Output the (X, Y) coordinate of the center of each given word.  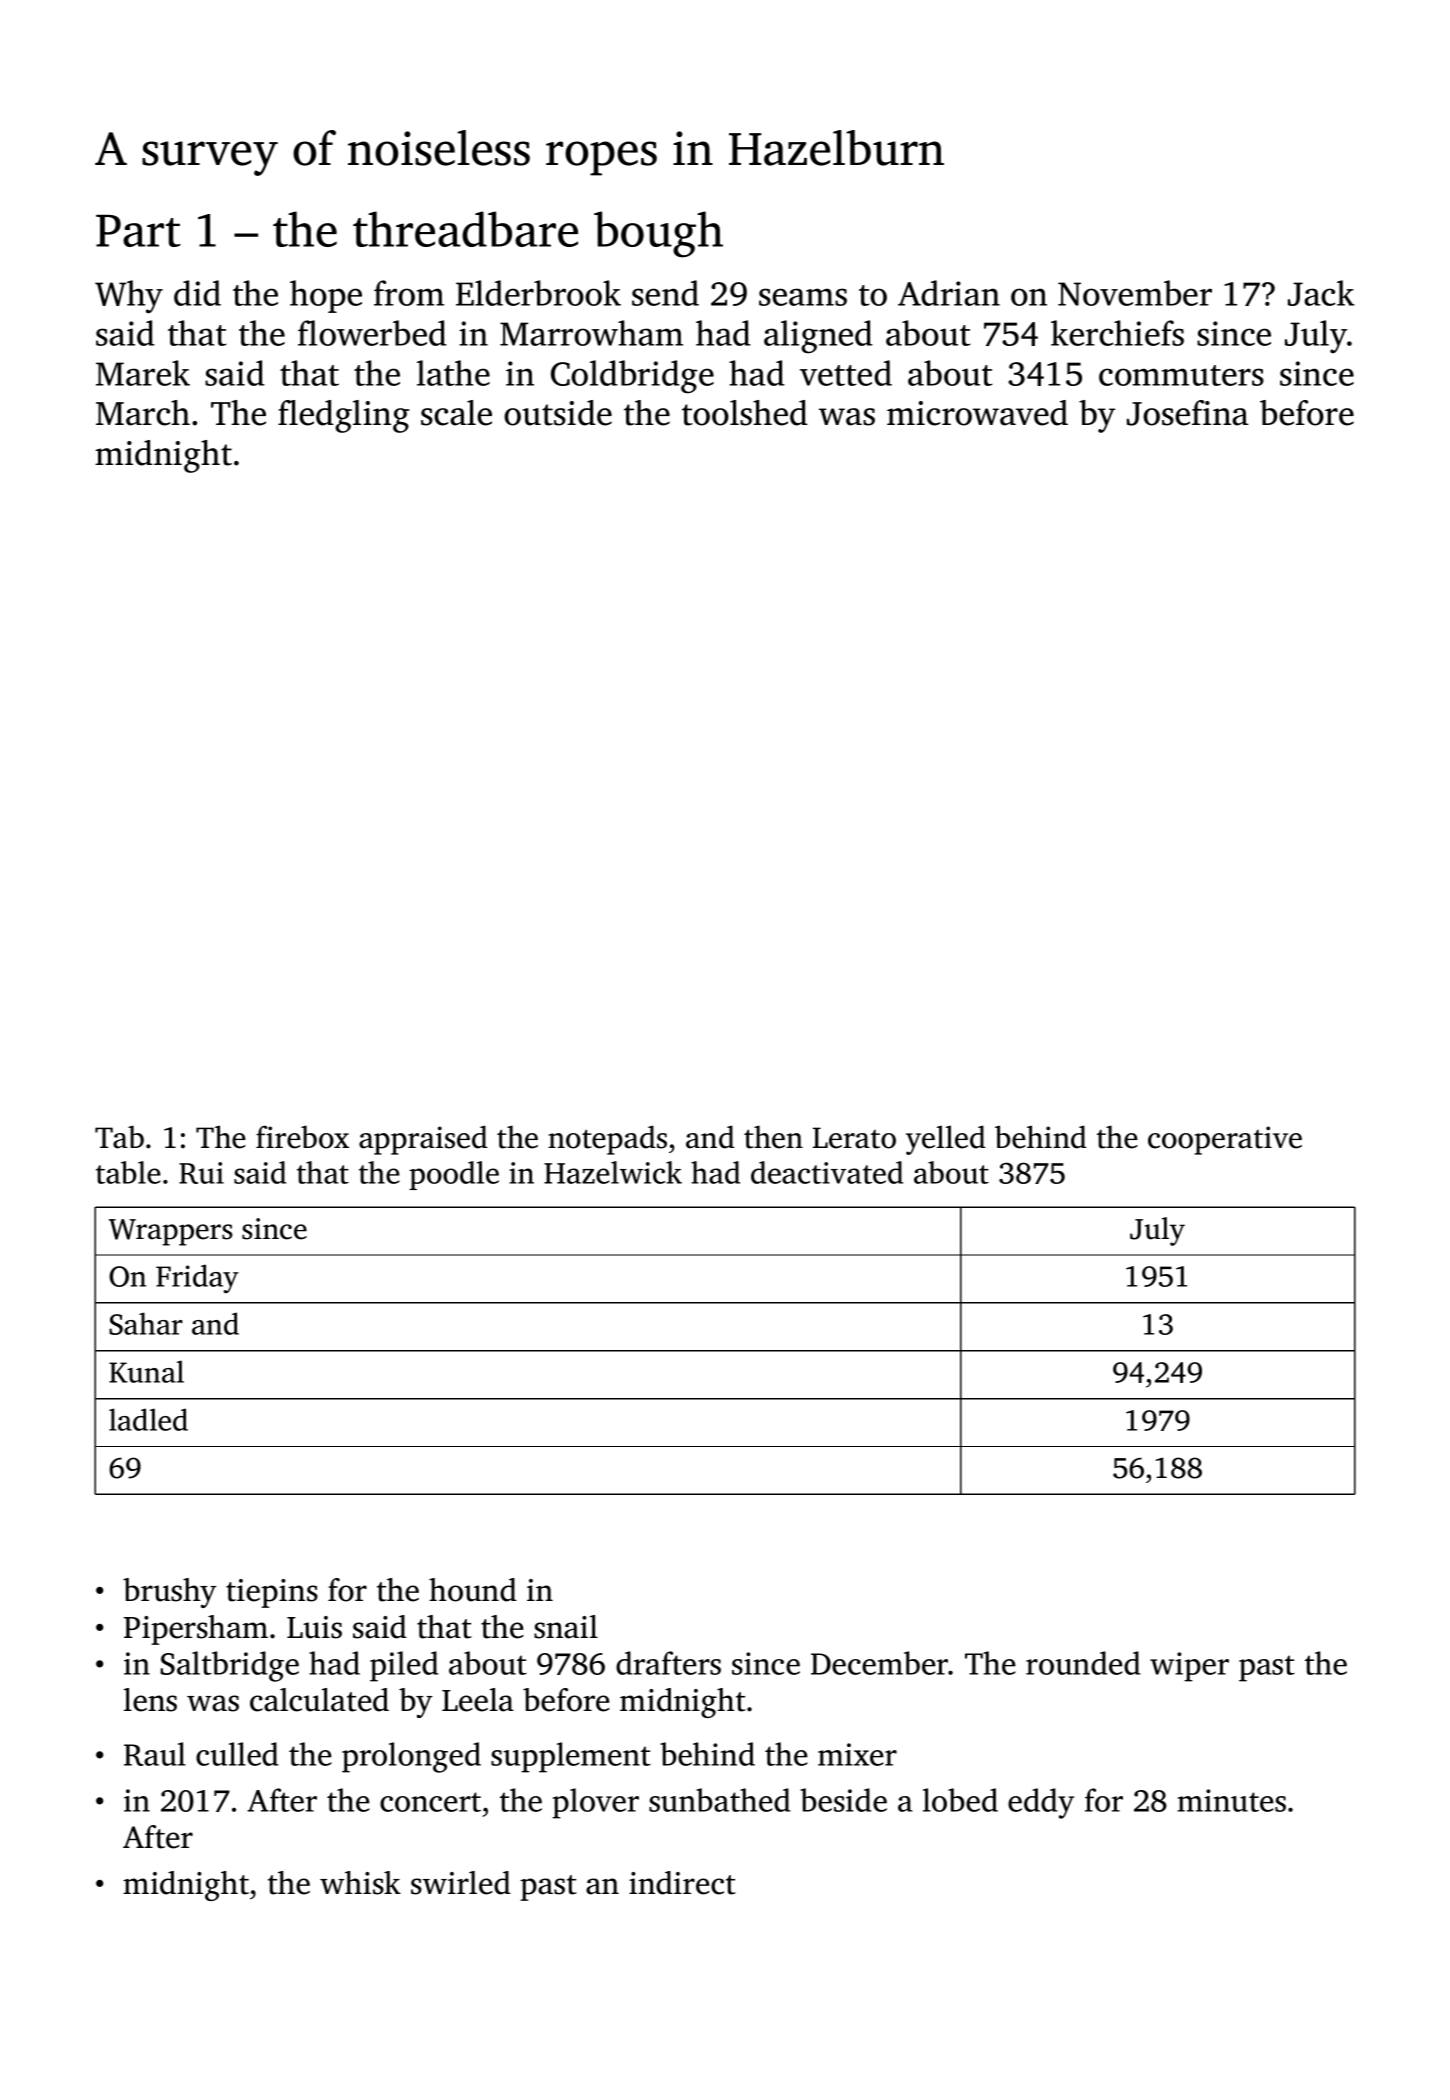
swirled (461, 1883)
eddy (1041, 1803)
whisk (360, 1883)
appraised (423, 1140)
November (1135, 293)
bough (658, 234)
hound (473, 1590)
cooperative (1225, 1140)
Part (138, 231)
